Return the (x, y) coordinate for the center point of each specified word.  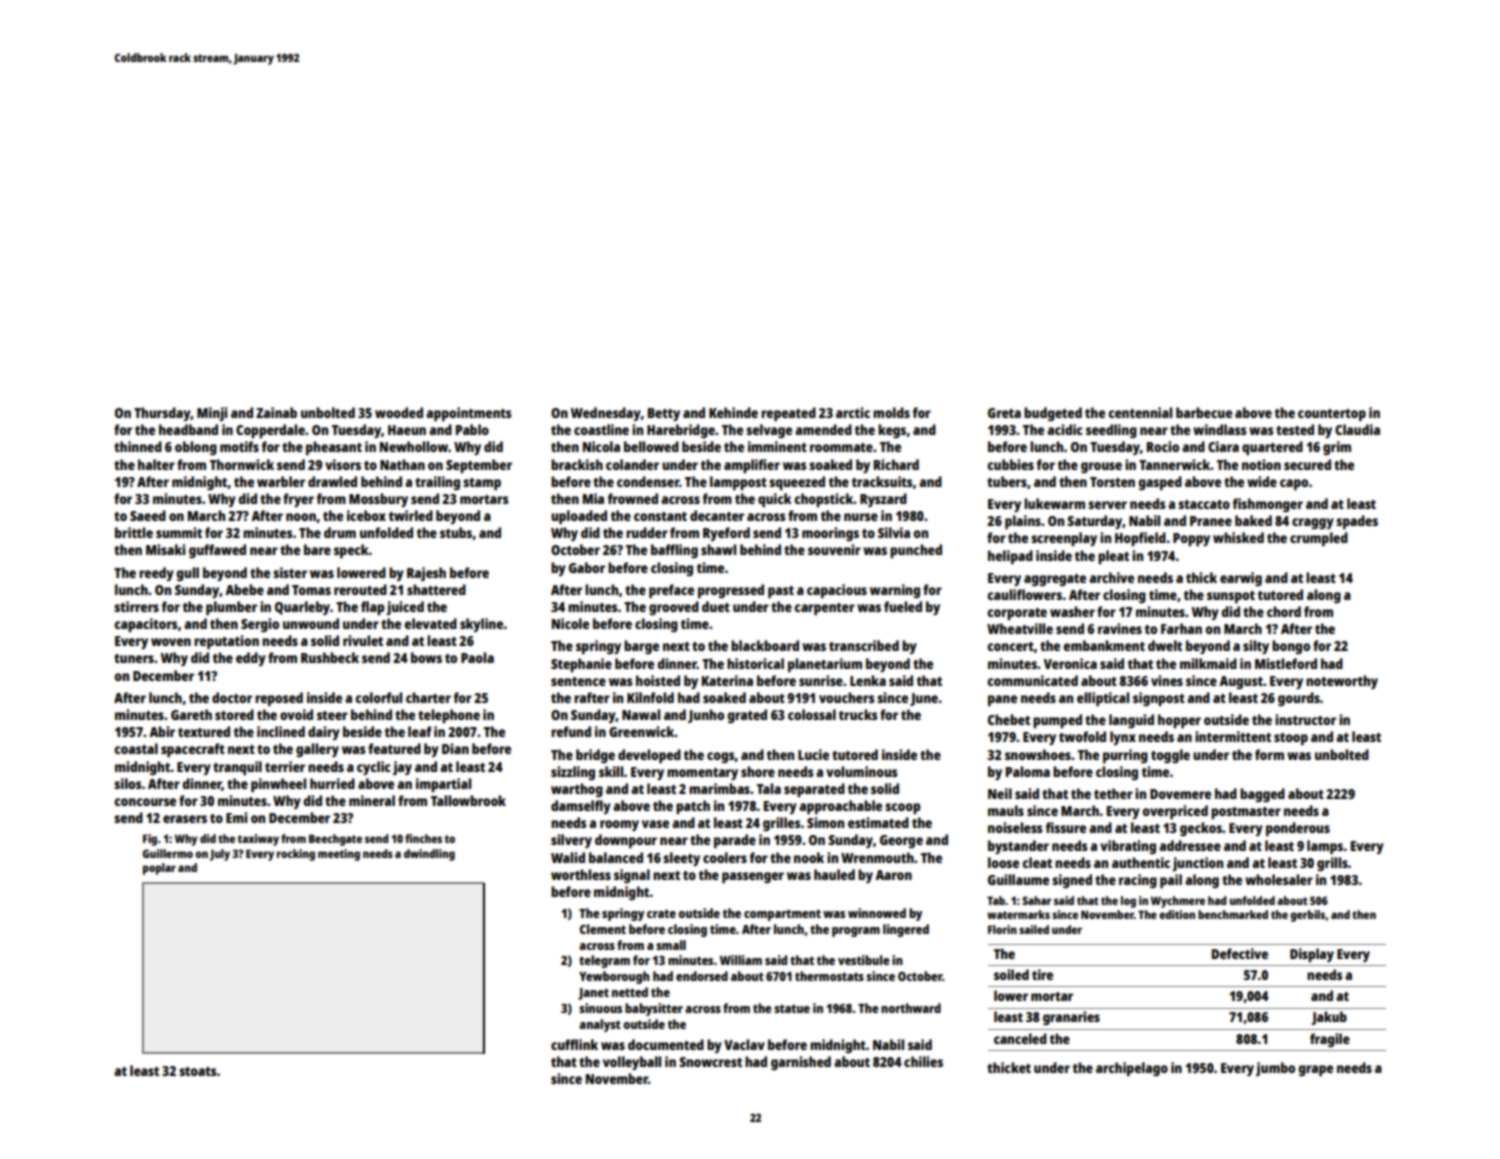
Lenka (868, 680)
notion (1261, 464)
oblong (196, 448)
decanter (717, 515)
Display (1312, 955)
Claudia (1357, 429)
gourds (1299, 699)
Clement (603, 929)
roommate (841, 447)
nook (809, 857)
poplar (159, 869)
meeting (339, 855)
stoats (198, 1071)
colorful (378, 697)
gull (187, 574)
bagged (1262, 795)
